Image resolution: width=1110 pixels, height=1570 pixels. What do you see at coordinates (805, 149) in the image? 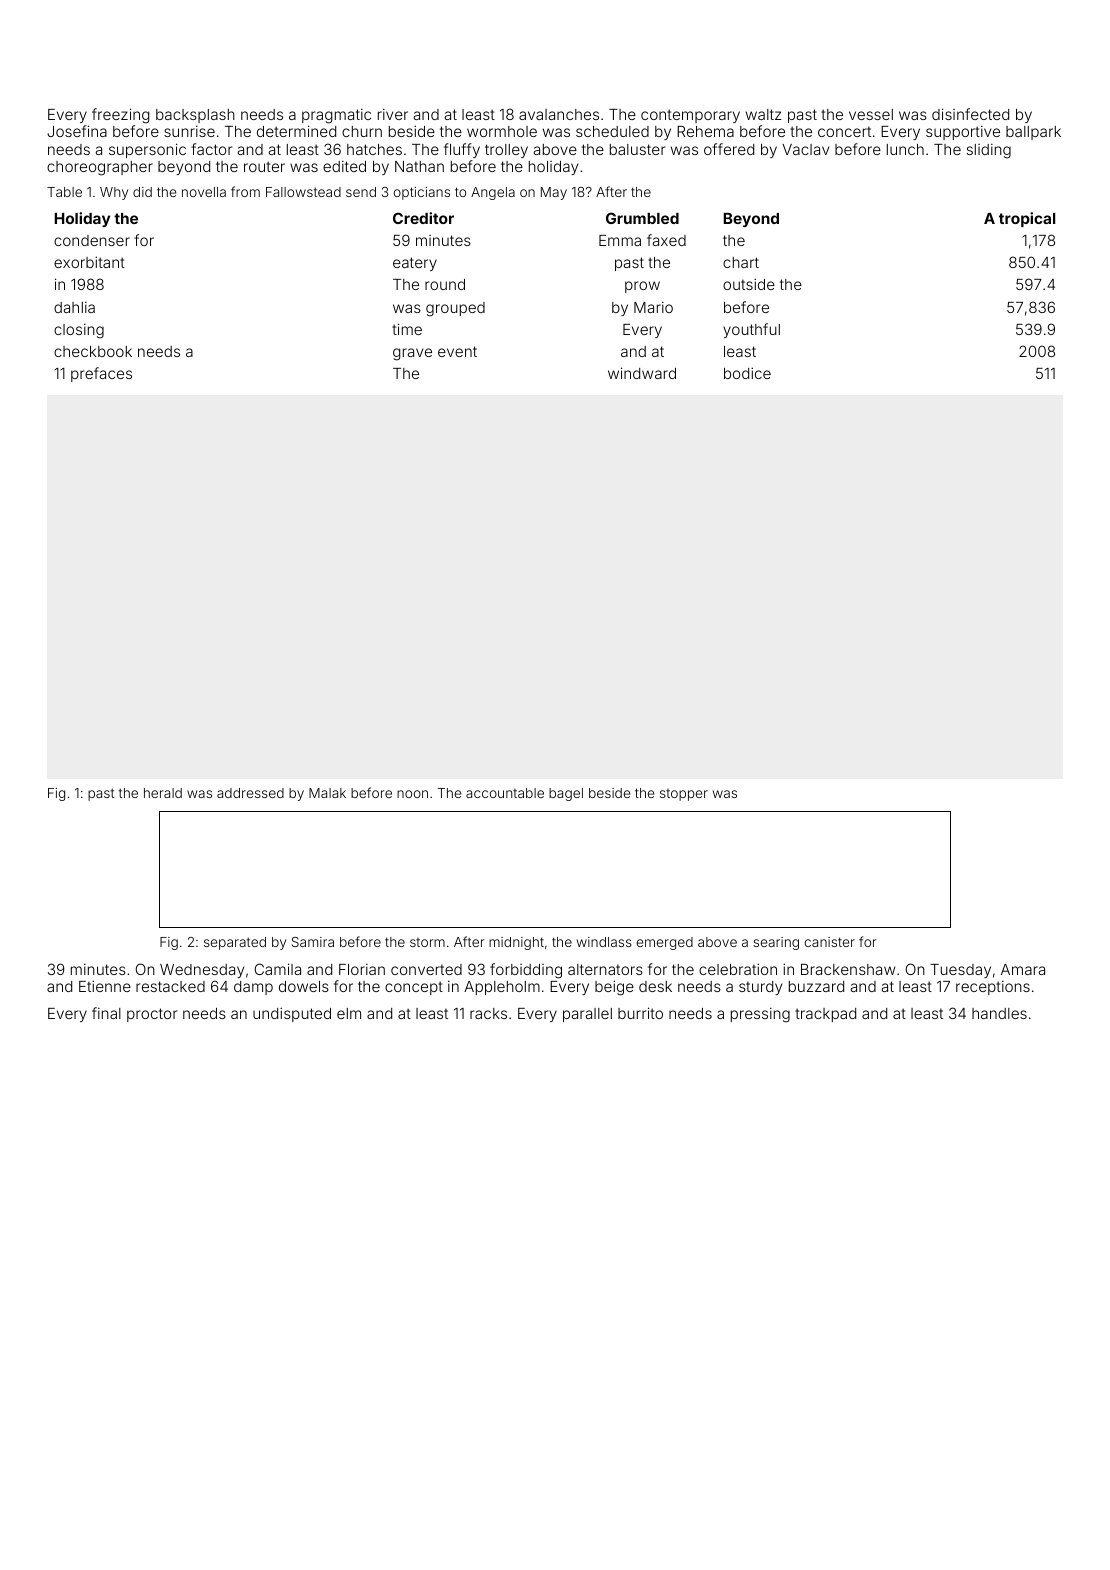
I see `Vaclav` at bounding box center [805, 149].
